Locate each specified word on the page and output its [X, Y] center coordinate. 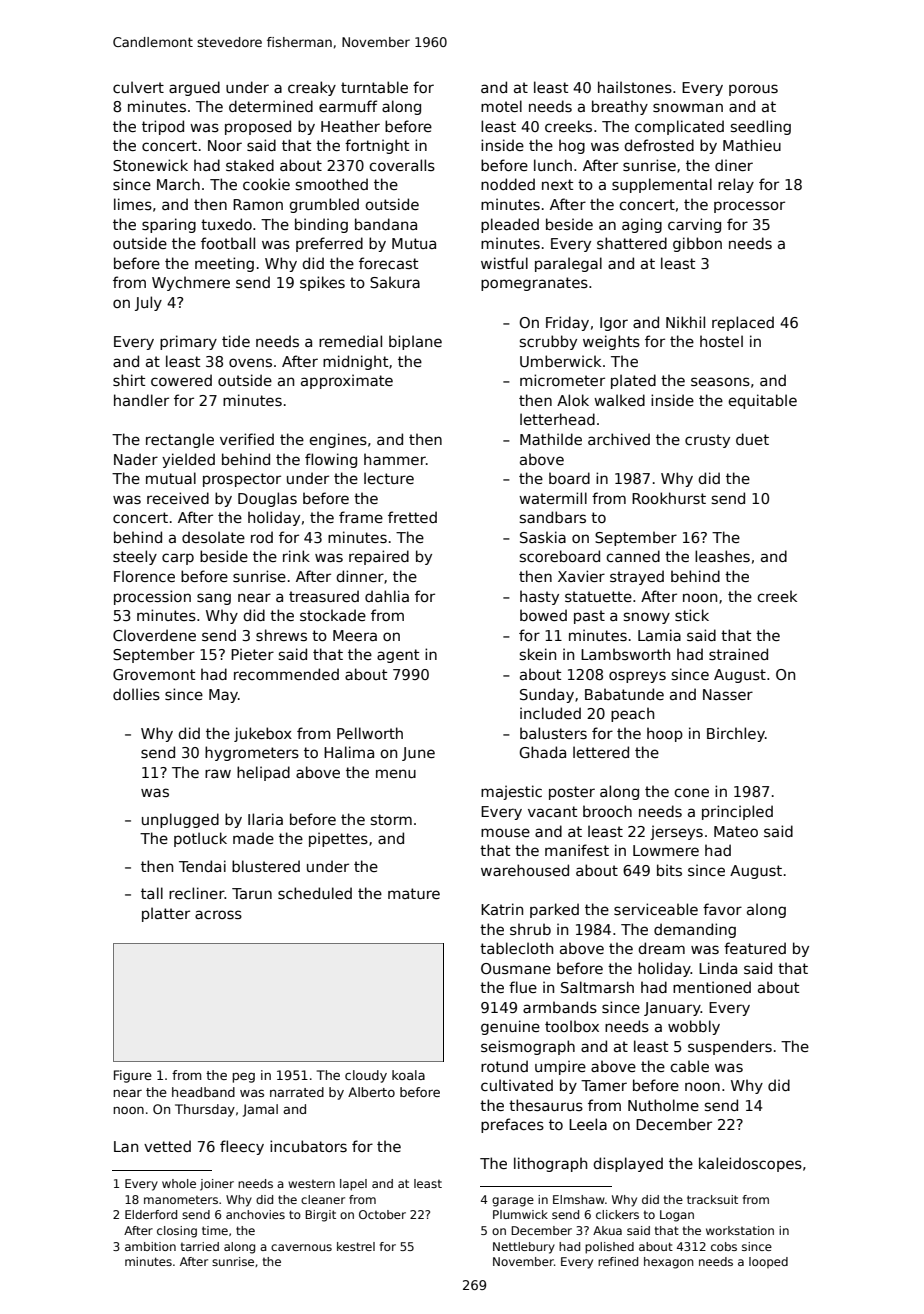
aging [642, 225]
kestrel [356, 1246]
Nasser [728, 694]
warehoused [525, 870]
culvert [138, 87]
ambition [150, 1246]
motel [501, 106]
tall [152, 893]
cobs [724, 1246]
